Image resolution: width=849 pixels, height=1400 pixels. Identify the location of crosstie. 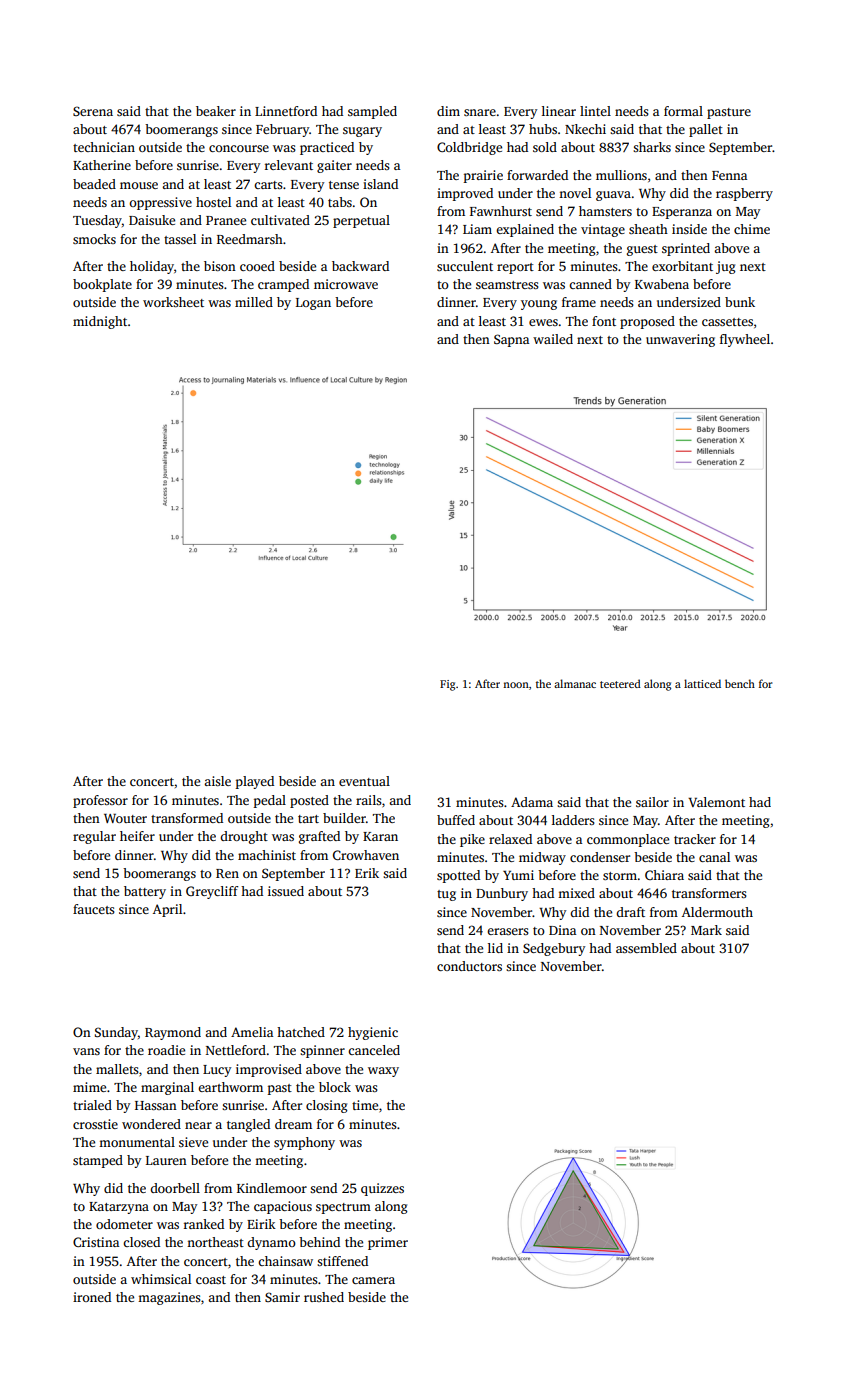
(95, 1124).
